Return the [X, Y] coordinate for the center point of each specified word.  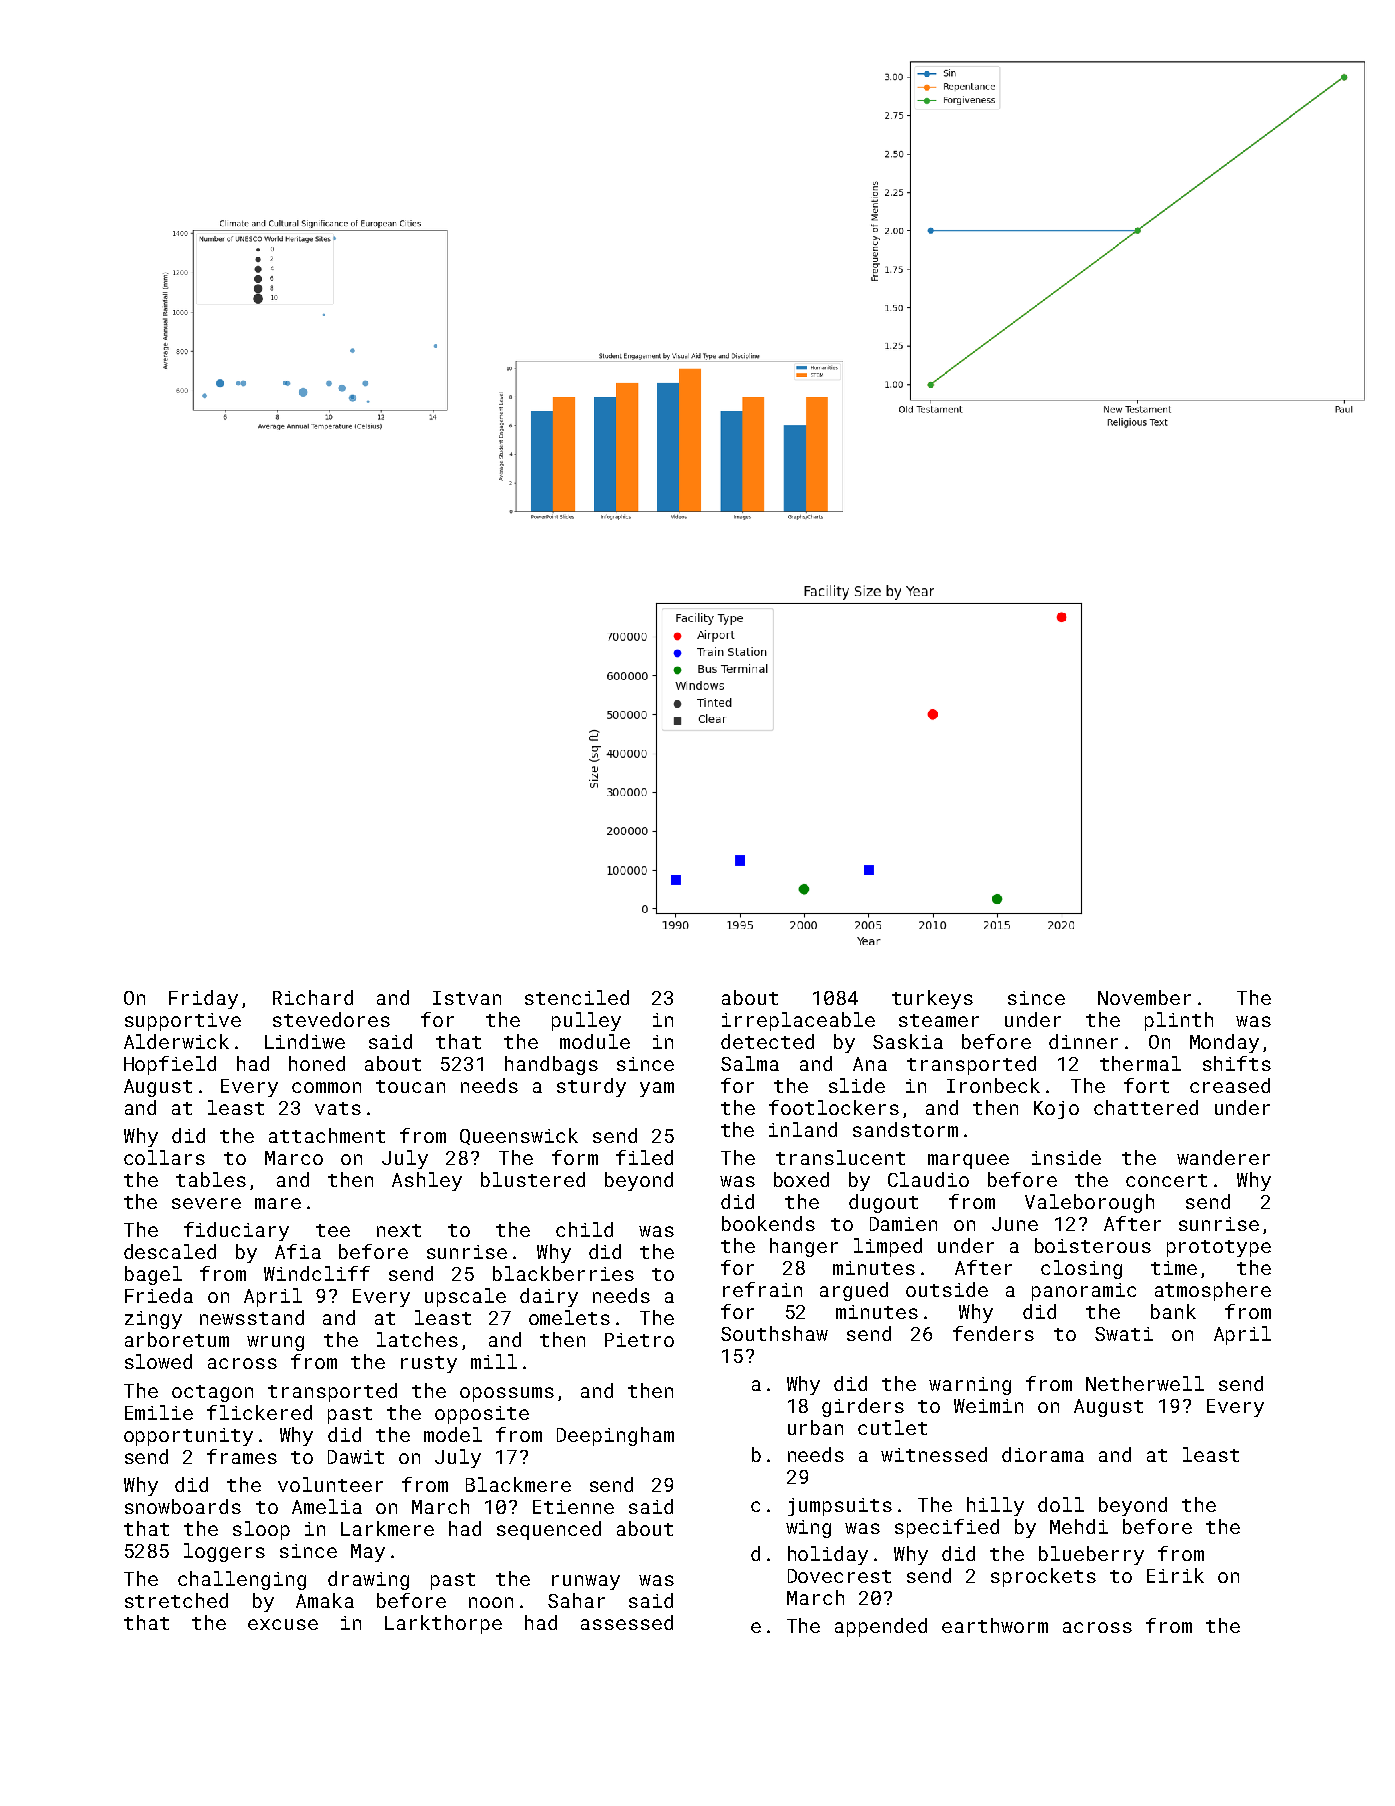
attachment [327, 1135]
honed [317, 1063]
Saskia [908, 1041]
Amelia [327, 1506]
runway [586, 1582]
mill [494, 1361]
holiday [828, 1555]
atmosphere [1213, 1291]
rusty [429, 1364]
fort [1146, 1085]
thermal [1140, 1063]
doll [1061, 1504]
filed [644, 1157]
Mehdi [1079, 1526]
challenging [242, 1580]
